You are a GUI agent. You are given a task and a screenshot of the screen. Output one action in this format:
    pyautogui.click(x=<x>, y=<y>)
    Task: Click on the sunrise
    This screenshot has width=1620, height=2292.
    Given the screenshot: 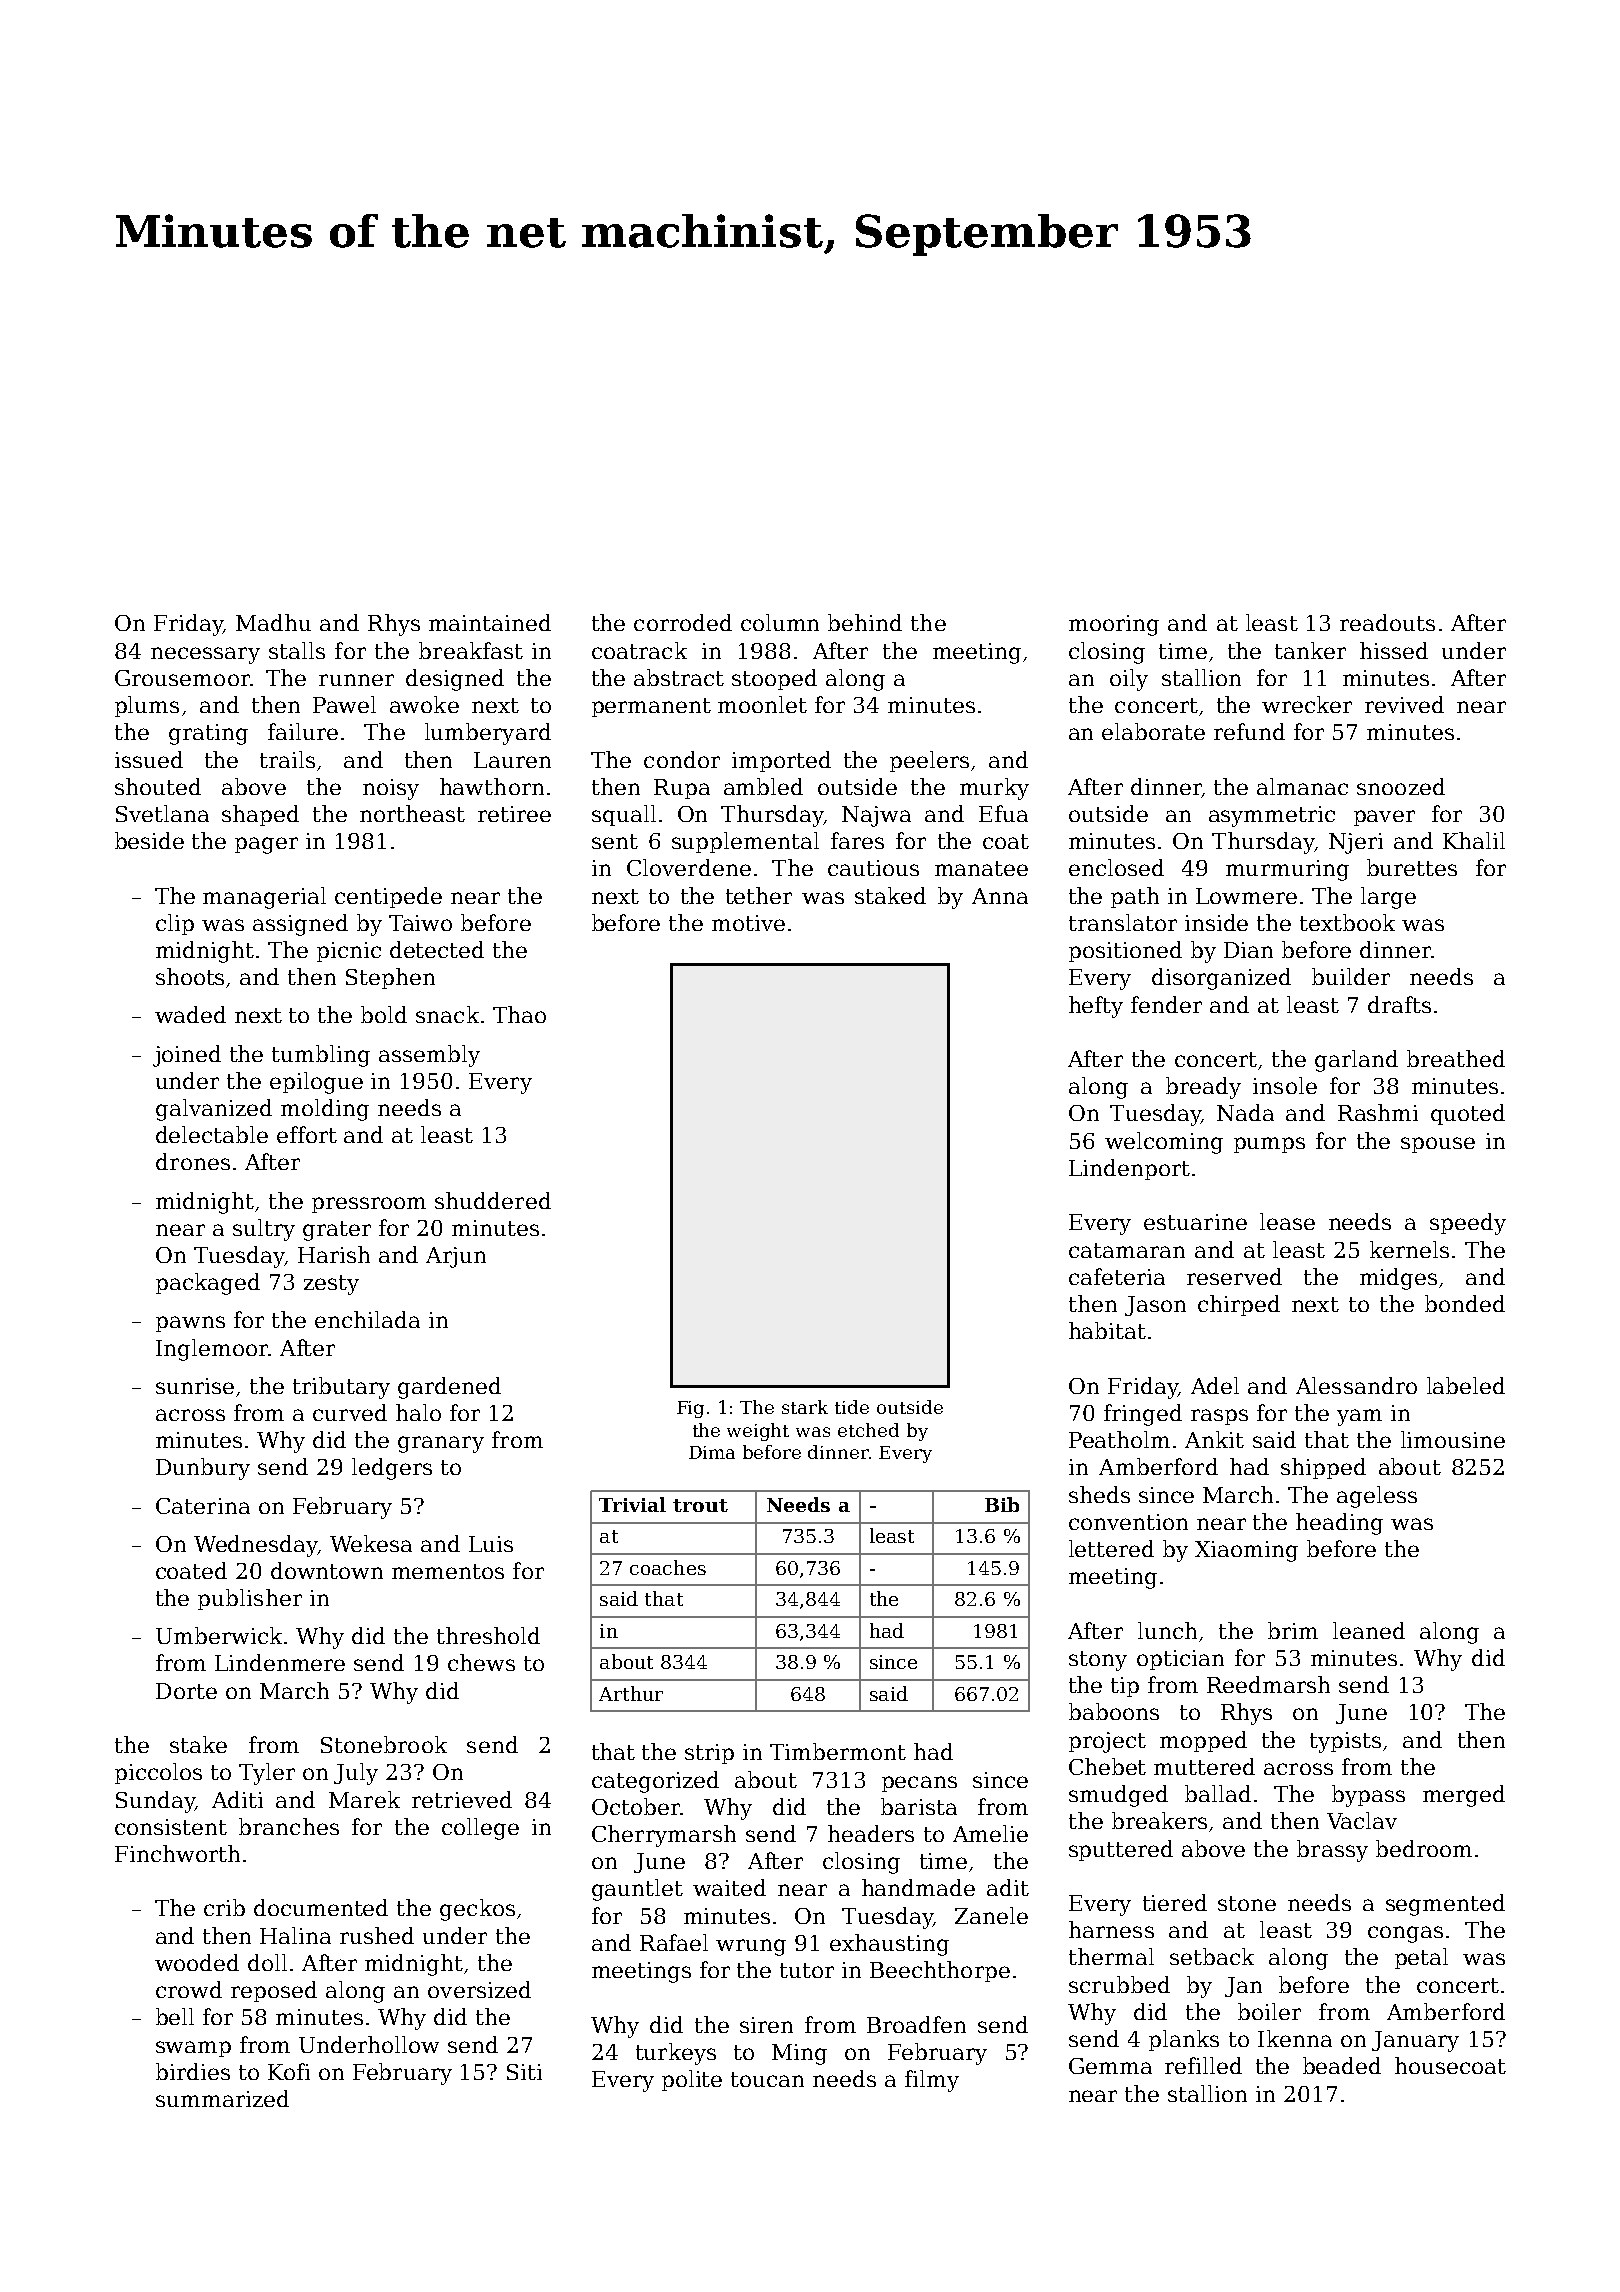 What is the action you would take?
    pyautogui.click(x=195, y=1386)
